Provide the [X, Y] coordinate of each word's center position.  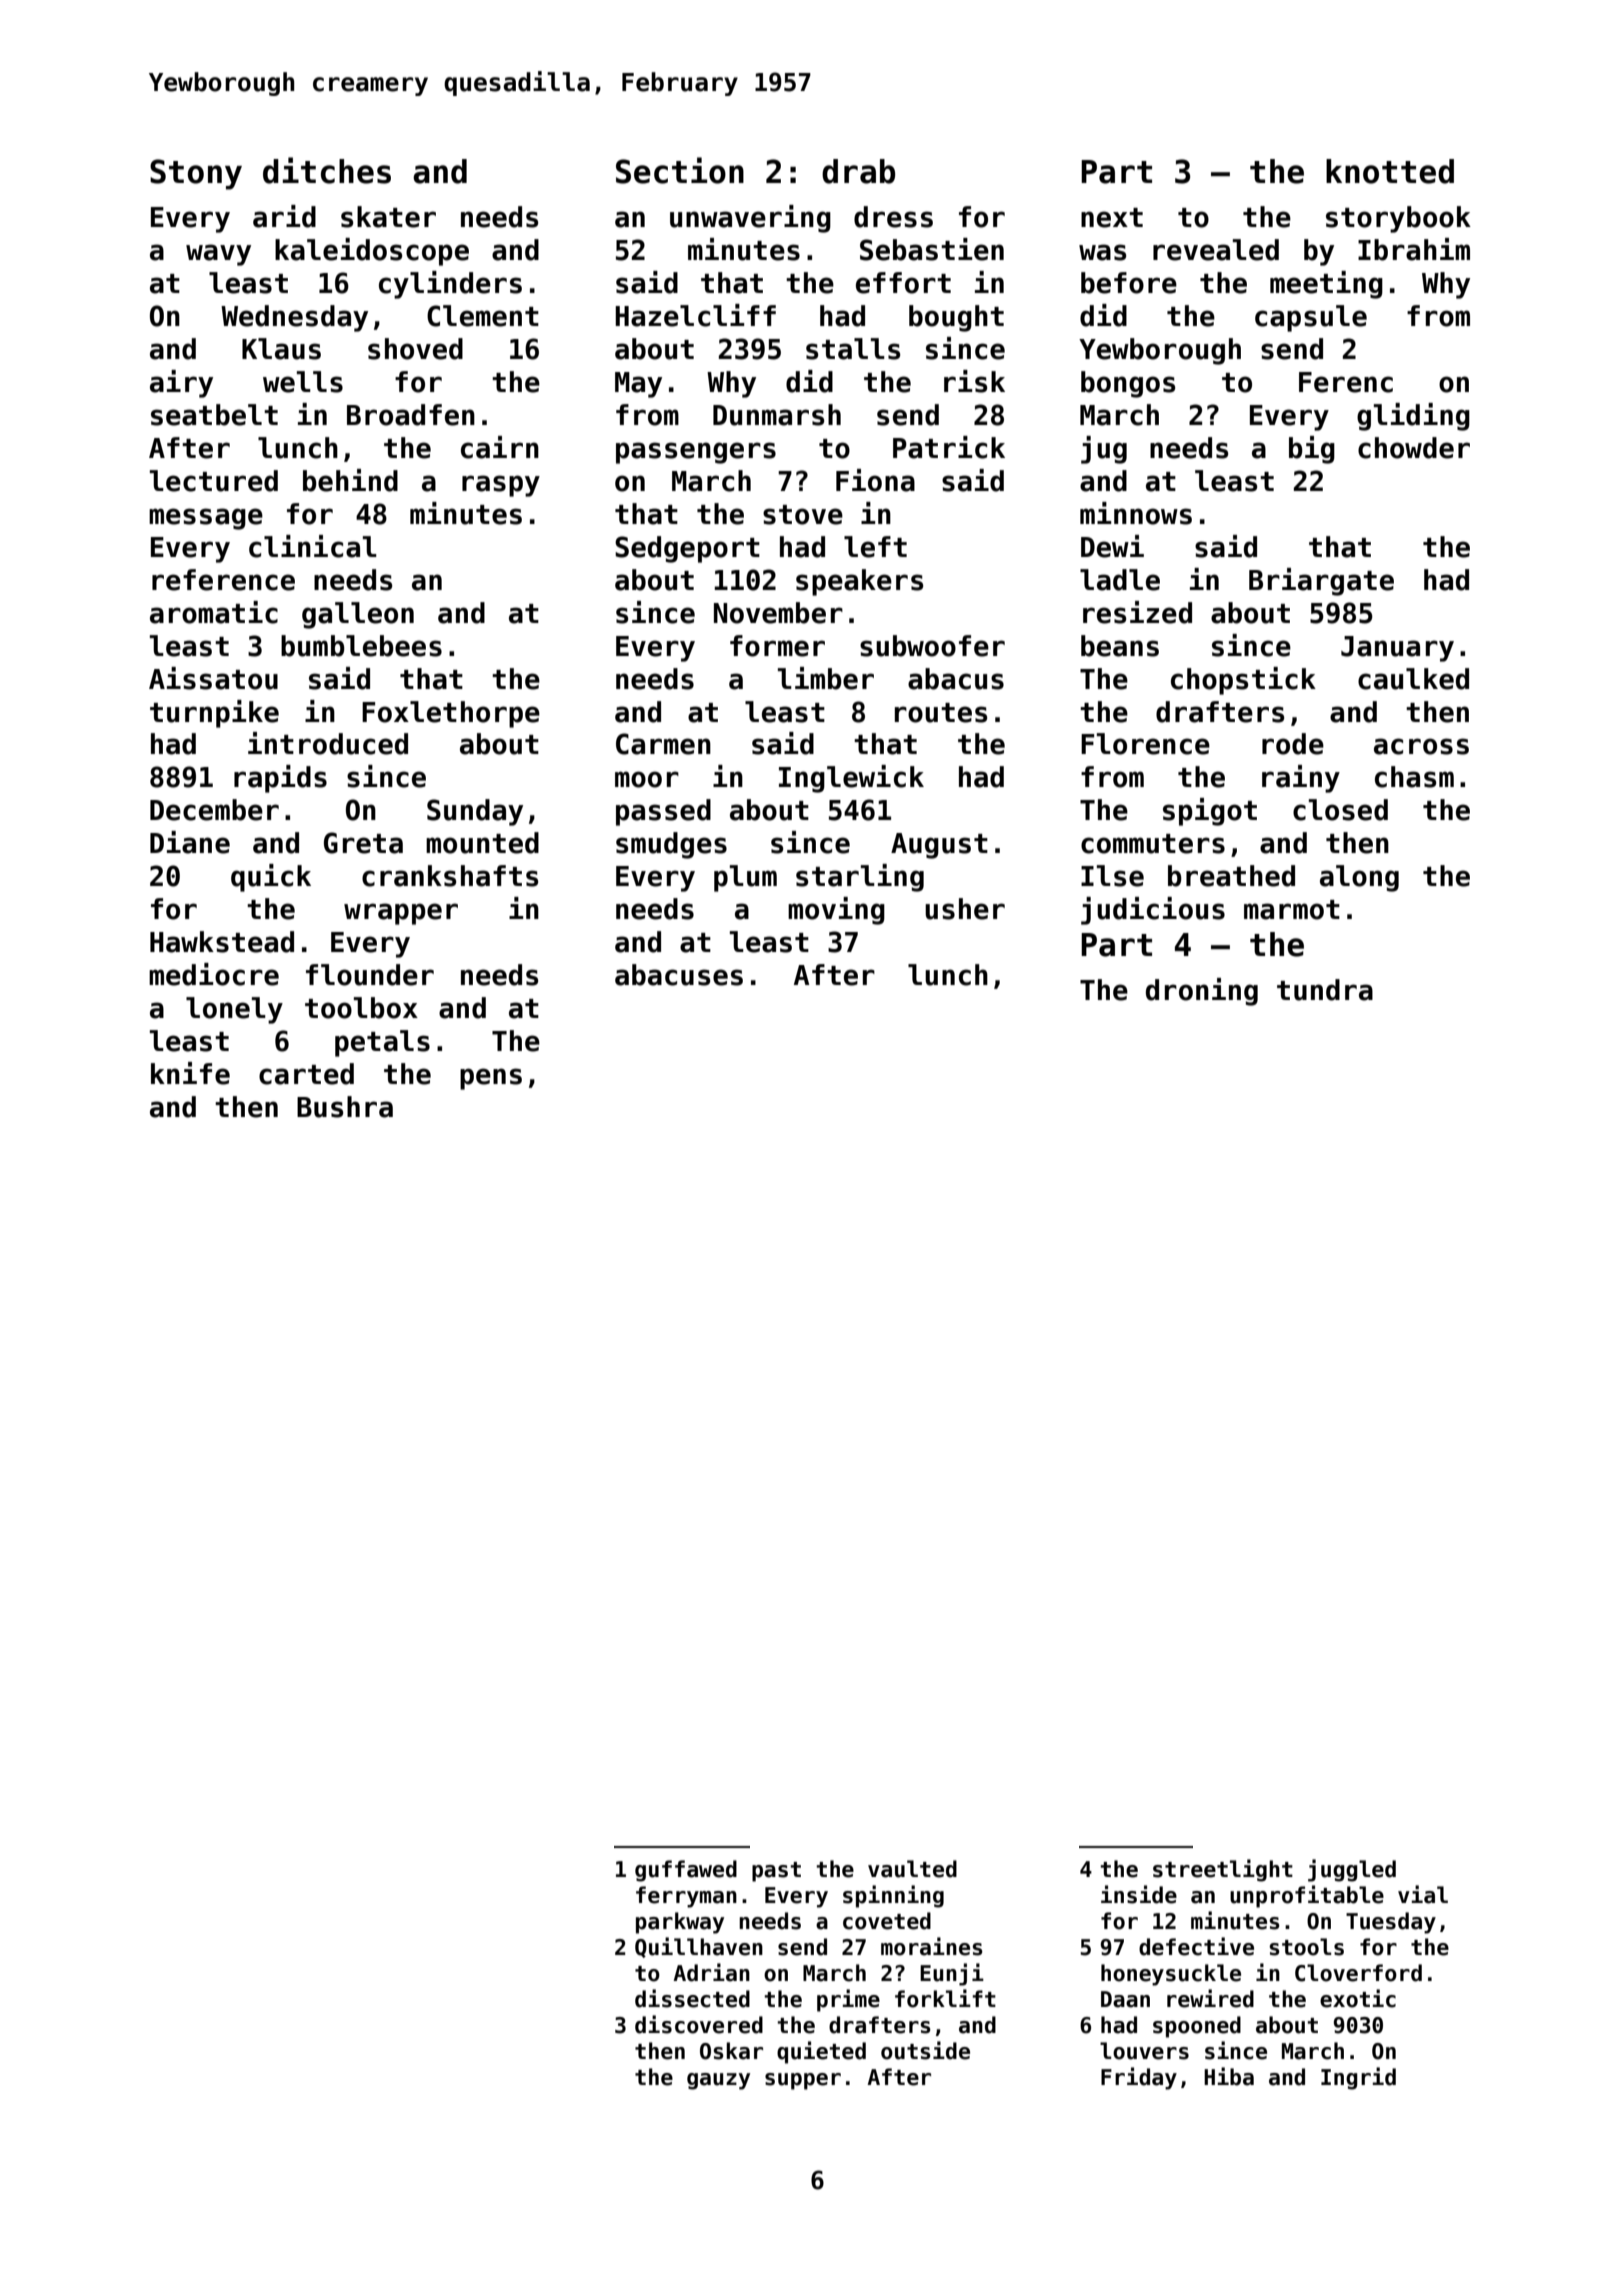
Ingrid [1358, 2078]
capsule [1311, 318]
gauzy [718, 2081]
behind [350, 480]
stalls [853, 349]
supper [803, 2081]
